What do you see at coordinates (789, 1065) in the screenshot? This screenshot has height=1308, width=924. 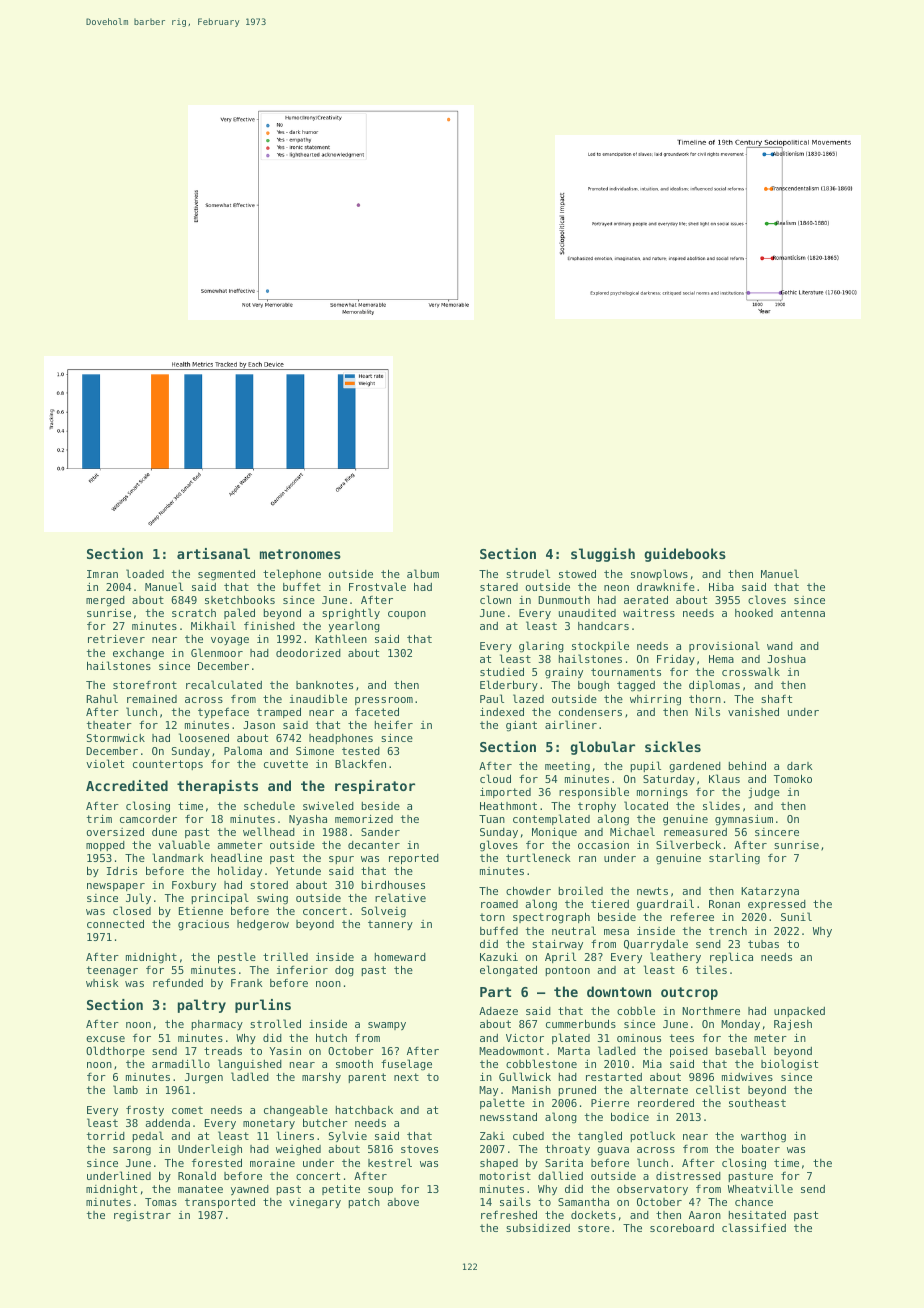 I see `biologist` at bounding box center [789, 1065].
